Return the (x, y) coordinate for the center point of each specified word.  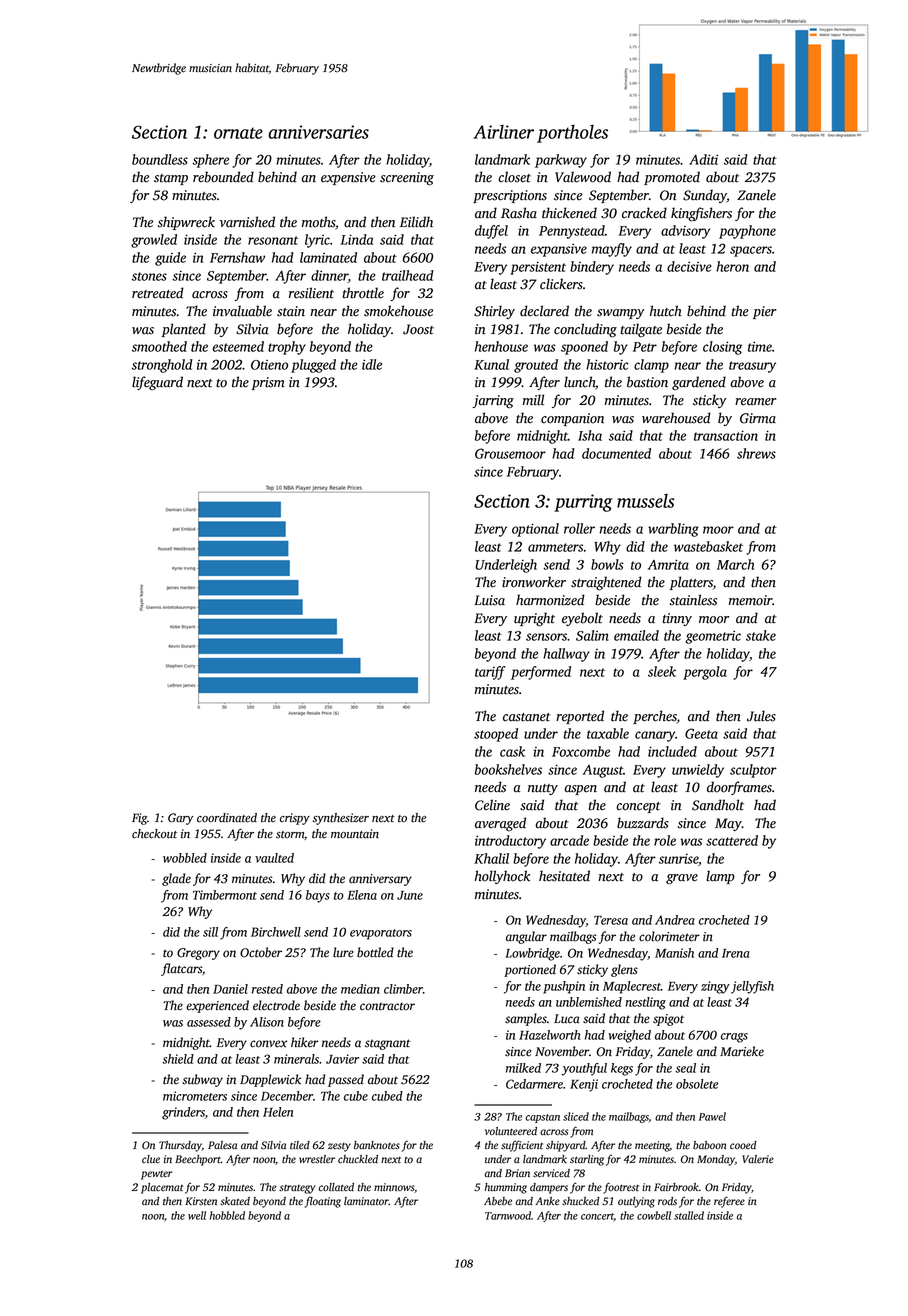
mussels (646, 501)
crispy (295, 819)
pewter (157, 1175)
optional (535, 530)
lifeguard (157, 383)
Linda (356, 239)
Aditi (703, 159)
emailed (636, 635)
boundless (160, 159)
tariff (490, 673)
